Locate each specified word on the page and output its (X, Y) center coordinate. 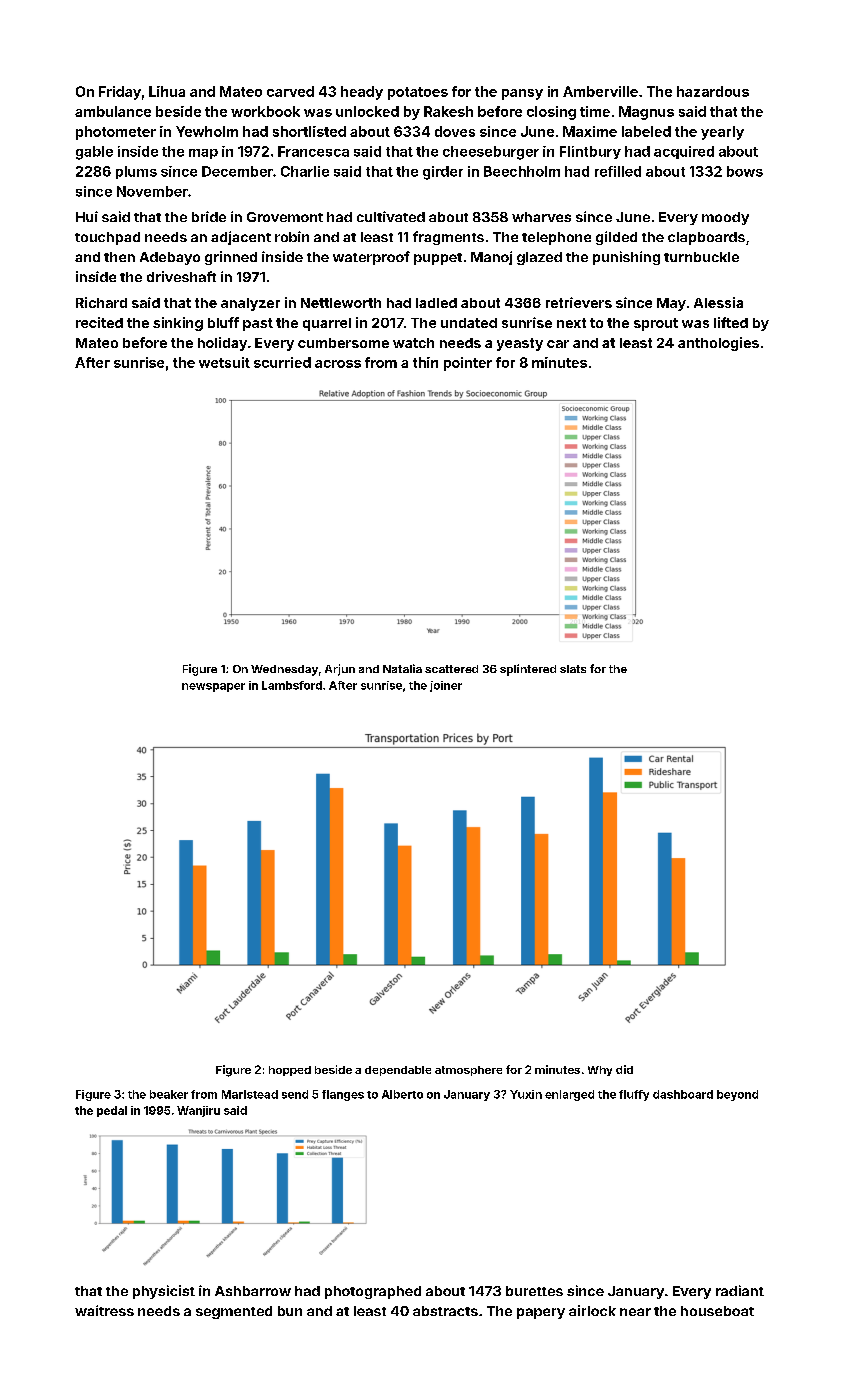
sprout (656, 324)
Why (600, 1071)
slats (573, 669)
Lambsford (292, 685)
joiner (446, 686)
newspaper (213, 687)
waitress (104, 1310)
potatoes (418, 93)
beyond (737, 1095)
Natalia (402, 668)
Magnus (646, 113)
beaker (169, 1094)
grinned (231, 258)
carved (290, 91)
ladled (436, 303)
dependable (398, 1071)
